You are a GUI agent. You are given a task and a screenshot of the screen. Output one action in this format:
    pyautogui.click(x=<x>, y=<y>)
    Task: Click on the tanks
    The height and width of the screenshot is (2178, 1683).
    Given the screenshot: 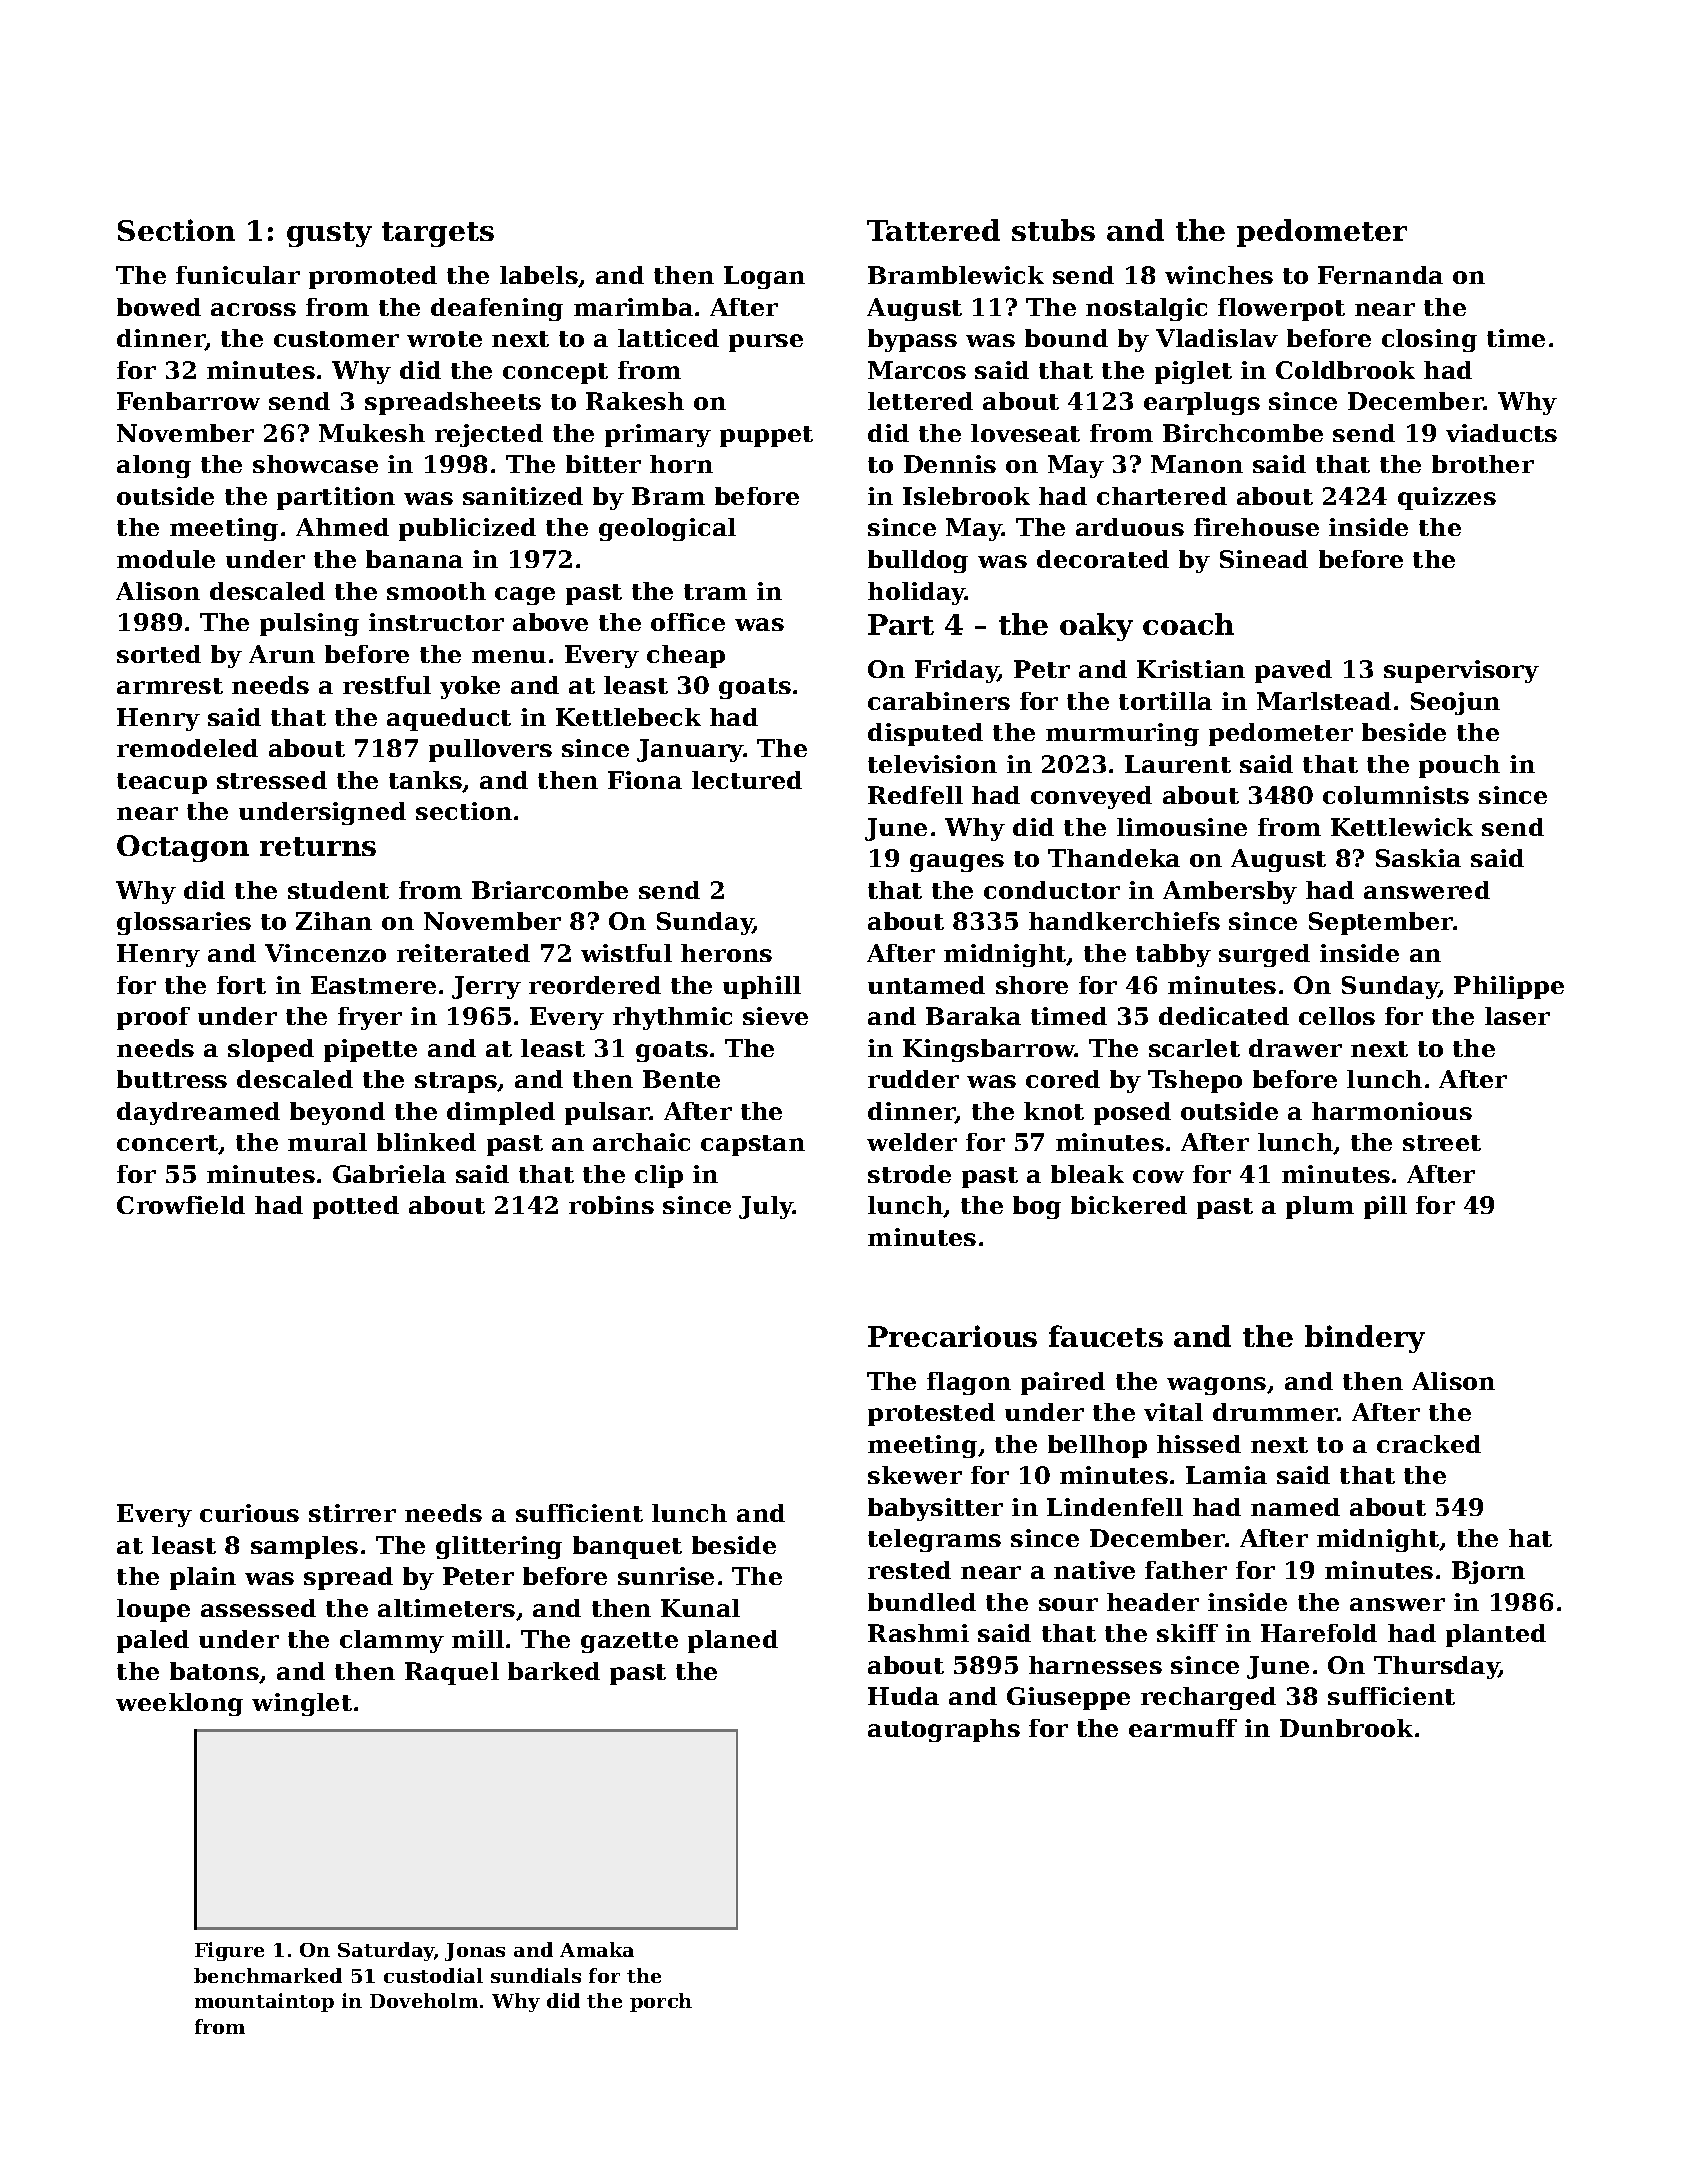 What is the action you would take?
    pyautogui.click(x=426, y=781)
